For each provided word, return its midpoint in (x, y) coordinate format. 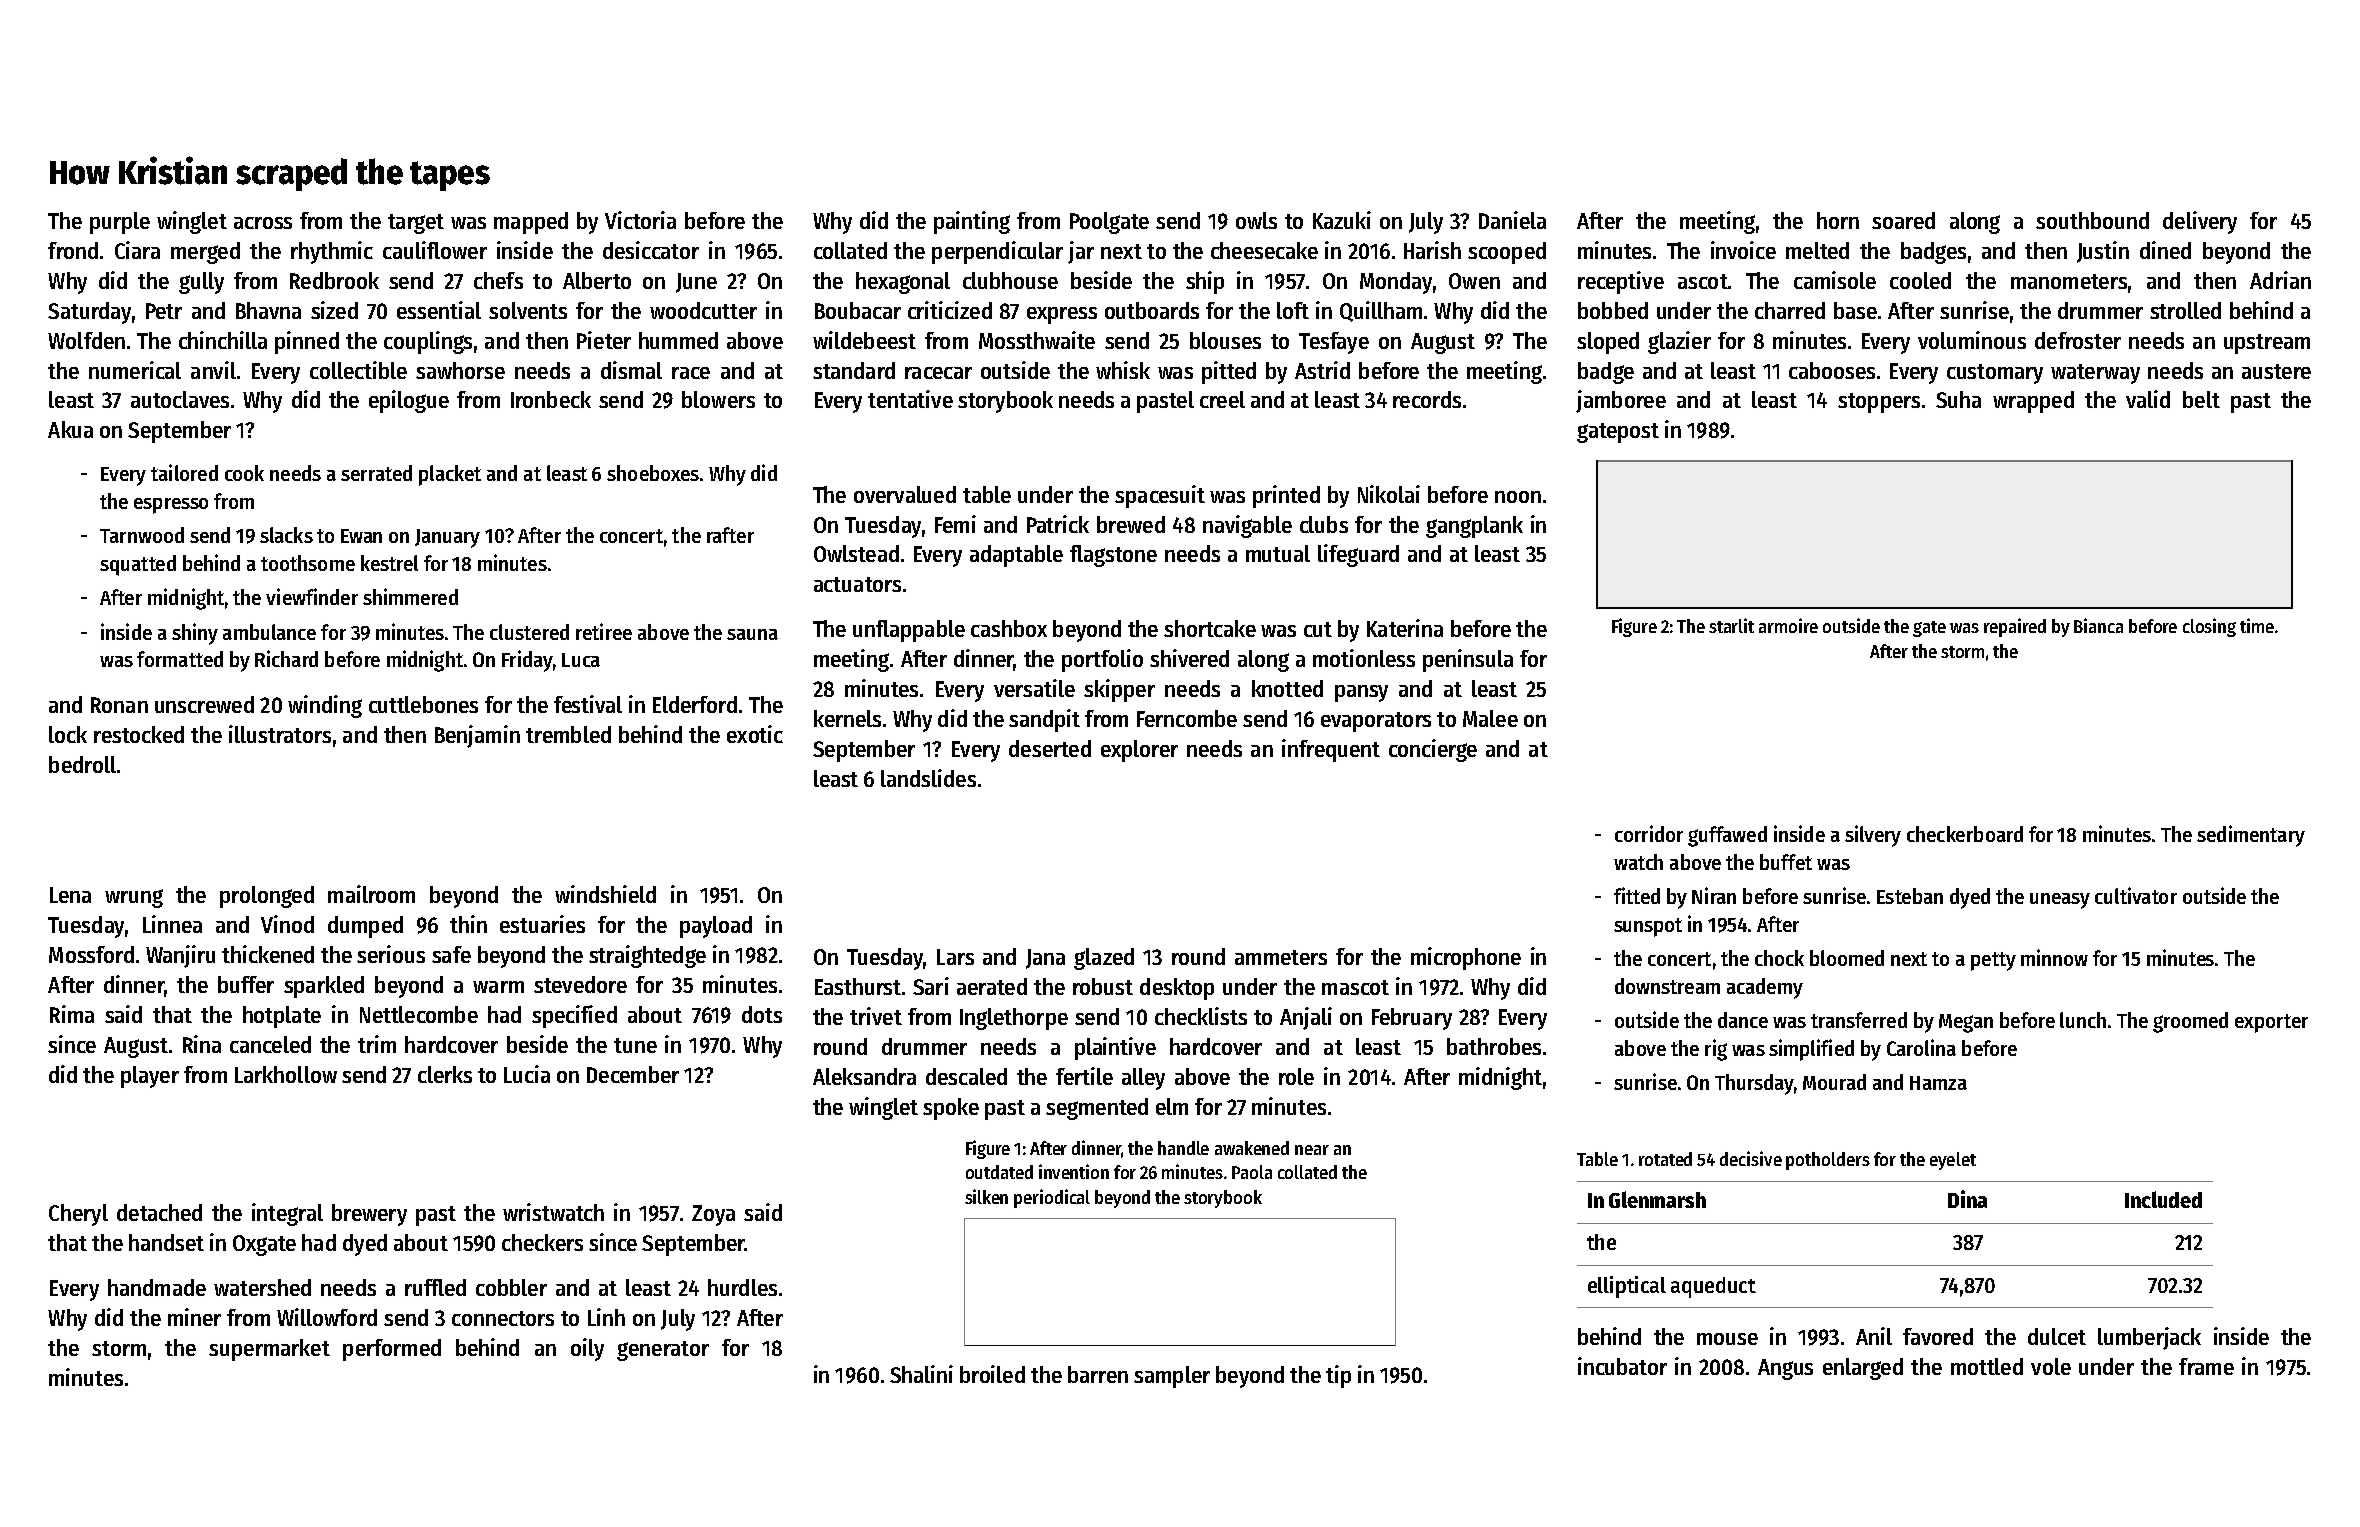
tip (1338, 1376)
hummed (678, 340)
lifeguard (1358, 555)
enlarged (1863, 1369)
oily (587, 1349)
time (2257, 625)
